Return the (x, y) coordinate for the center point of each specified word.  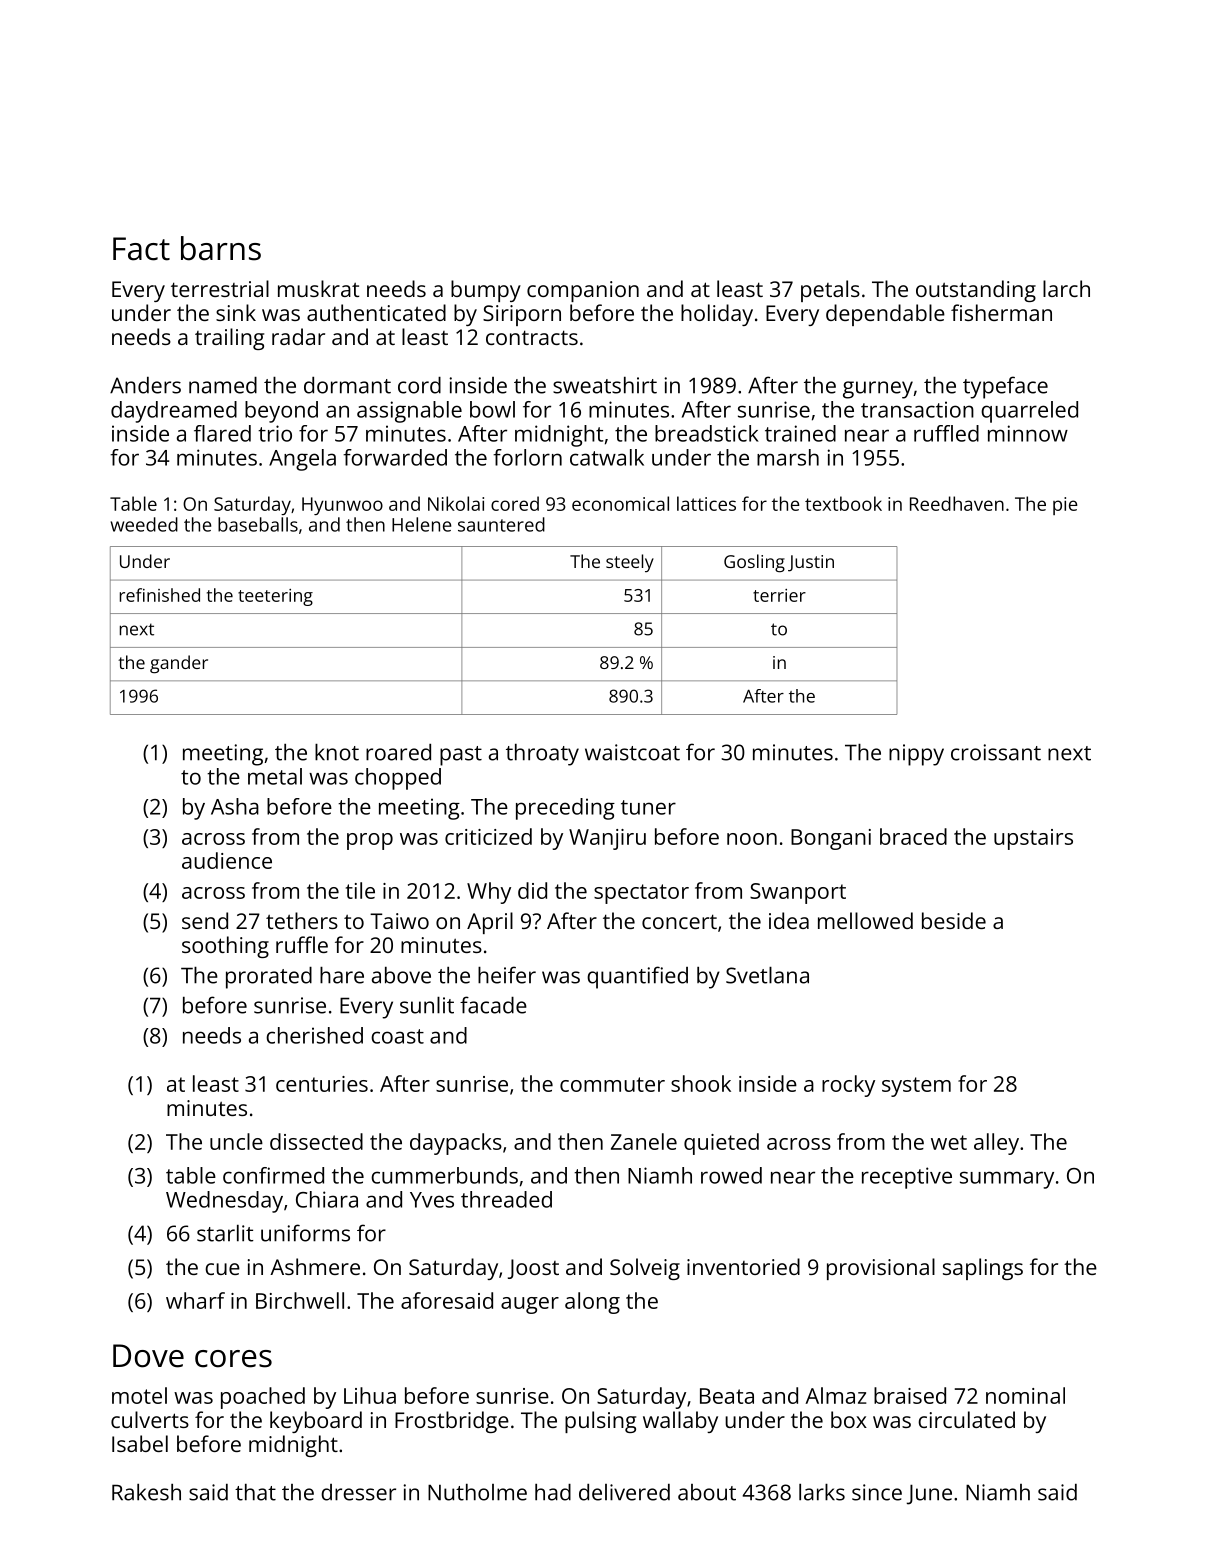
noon (752, 839)
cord (419, 385)
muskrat (318, 288)
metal (275, 776)
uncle (236, 1141)
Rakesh (146, 1492)
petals (830, 291)
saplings (983, 1269)
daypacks (456, 1144)
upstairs (1033, 839)
